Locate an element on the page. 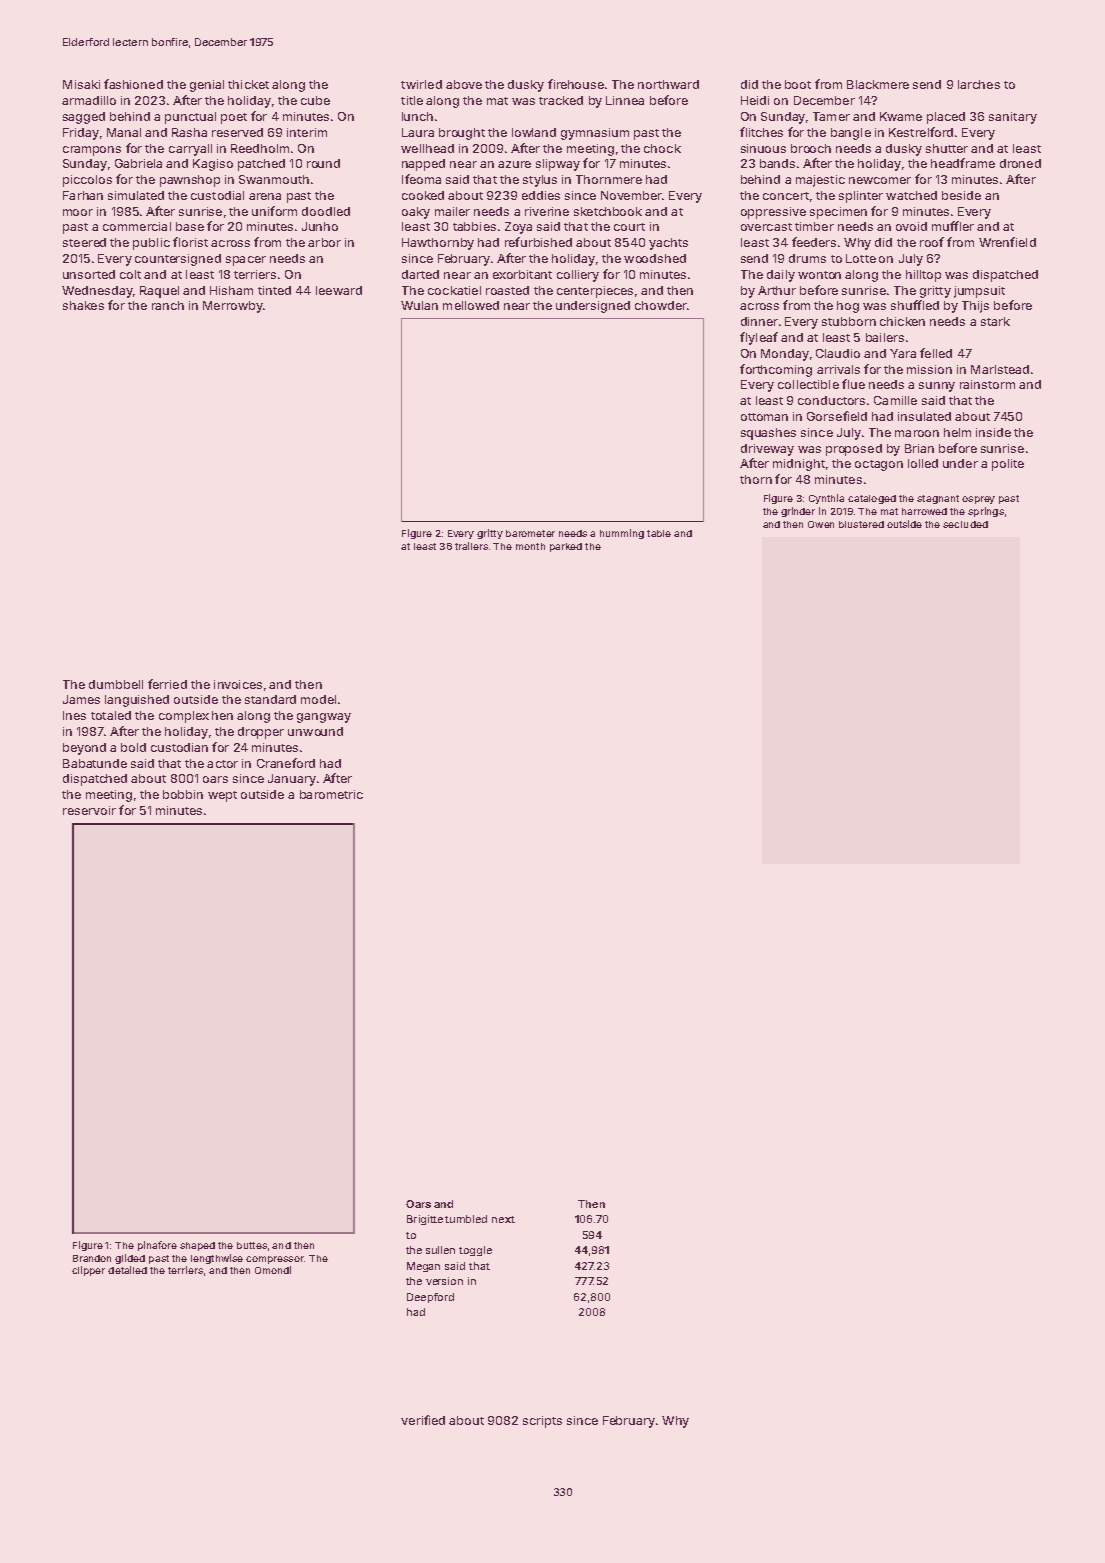  Camille is located at coordinates (895, 400).
